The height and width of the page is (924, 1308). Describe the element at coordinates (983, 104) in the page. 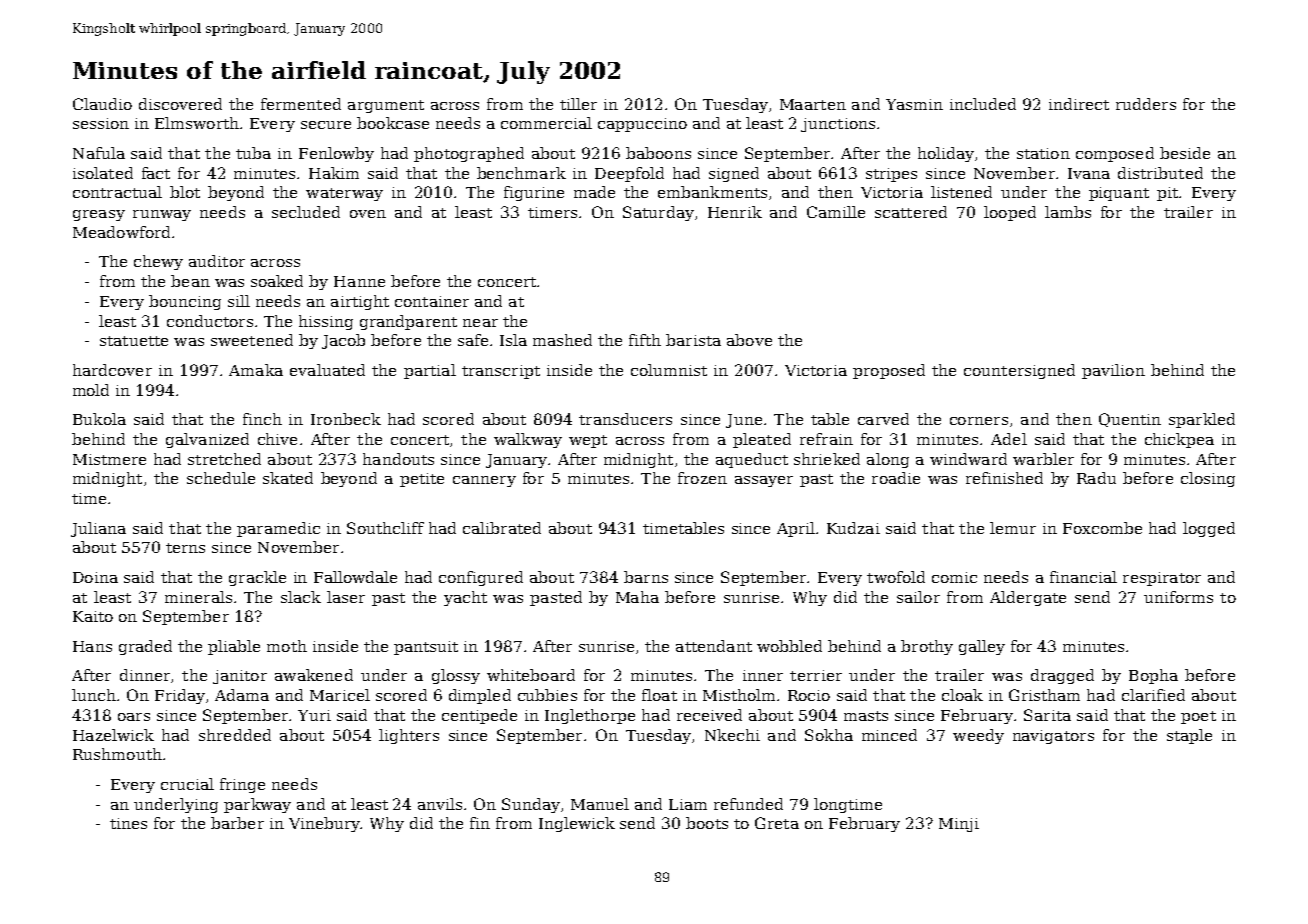

I see `included` at that location.
